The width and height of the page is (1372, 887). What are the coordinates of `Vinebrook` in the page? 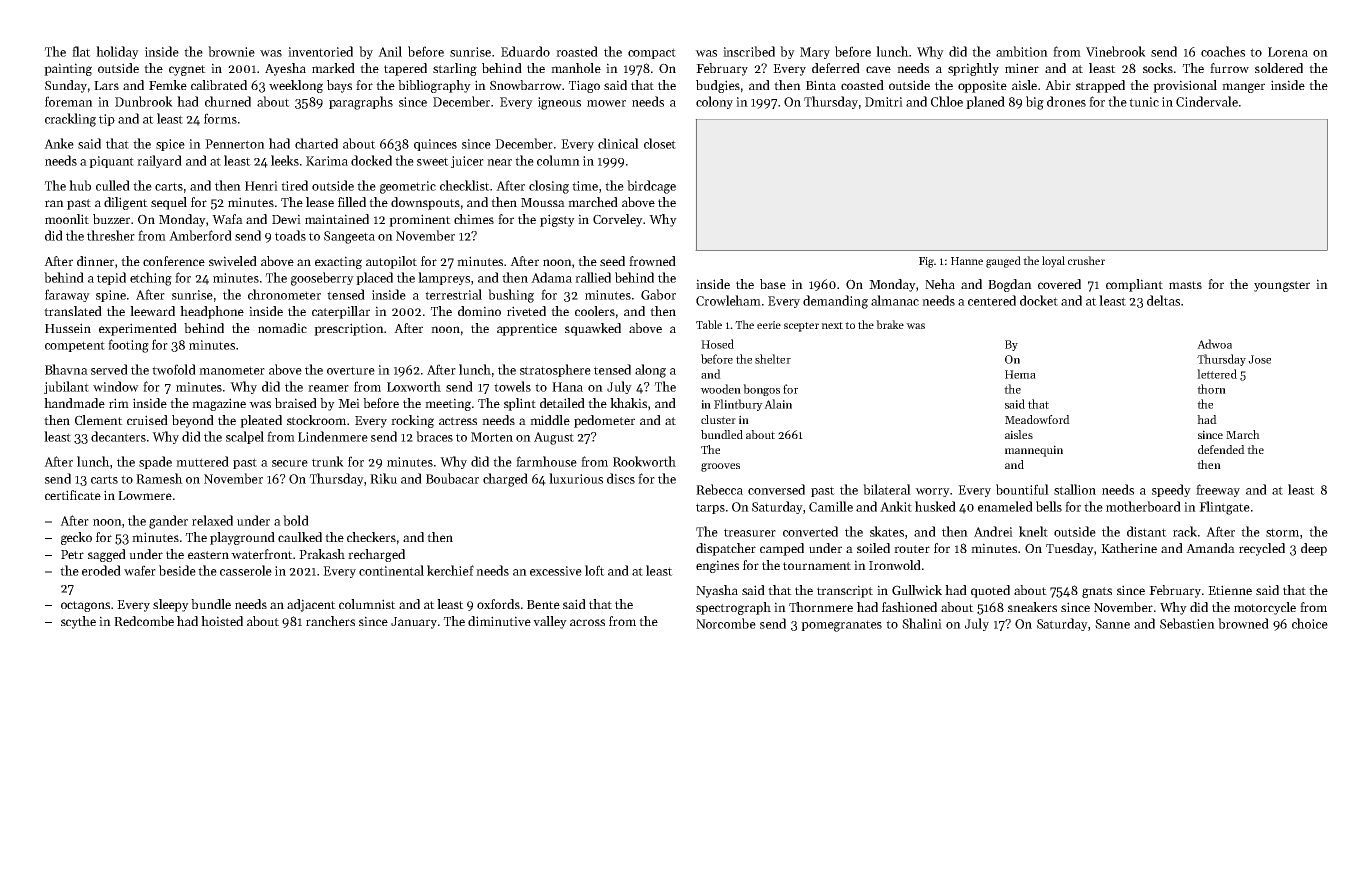 It's located at (1116, 51).
